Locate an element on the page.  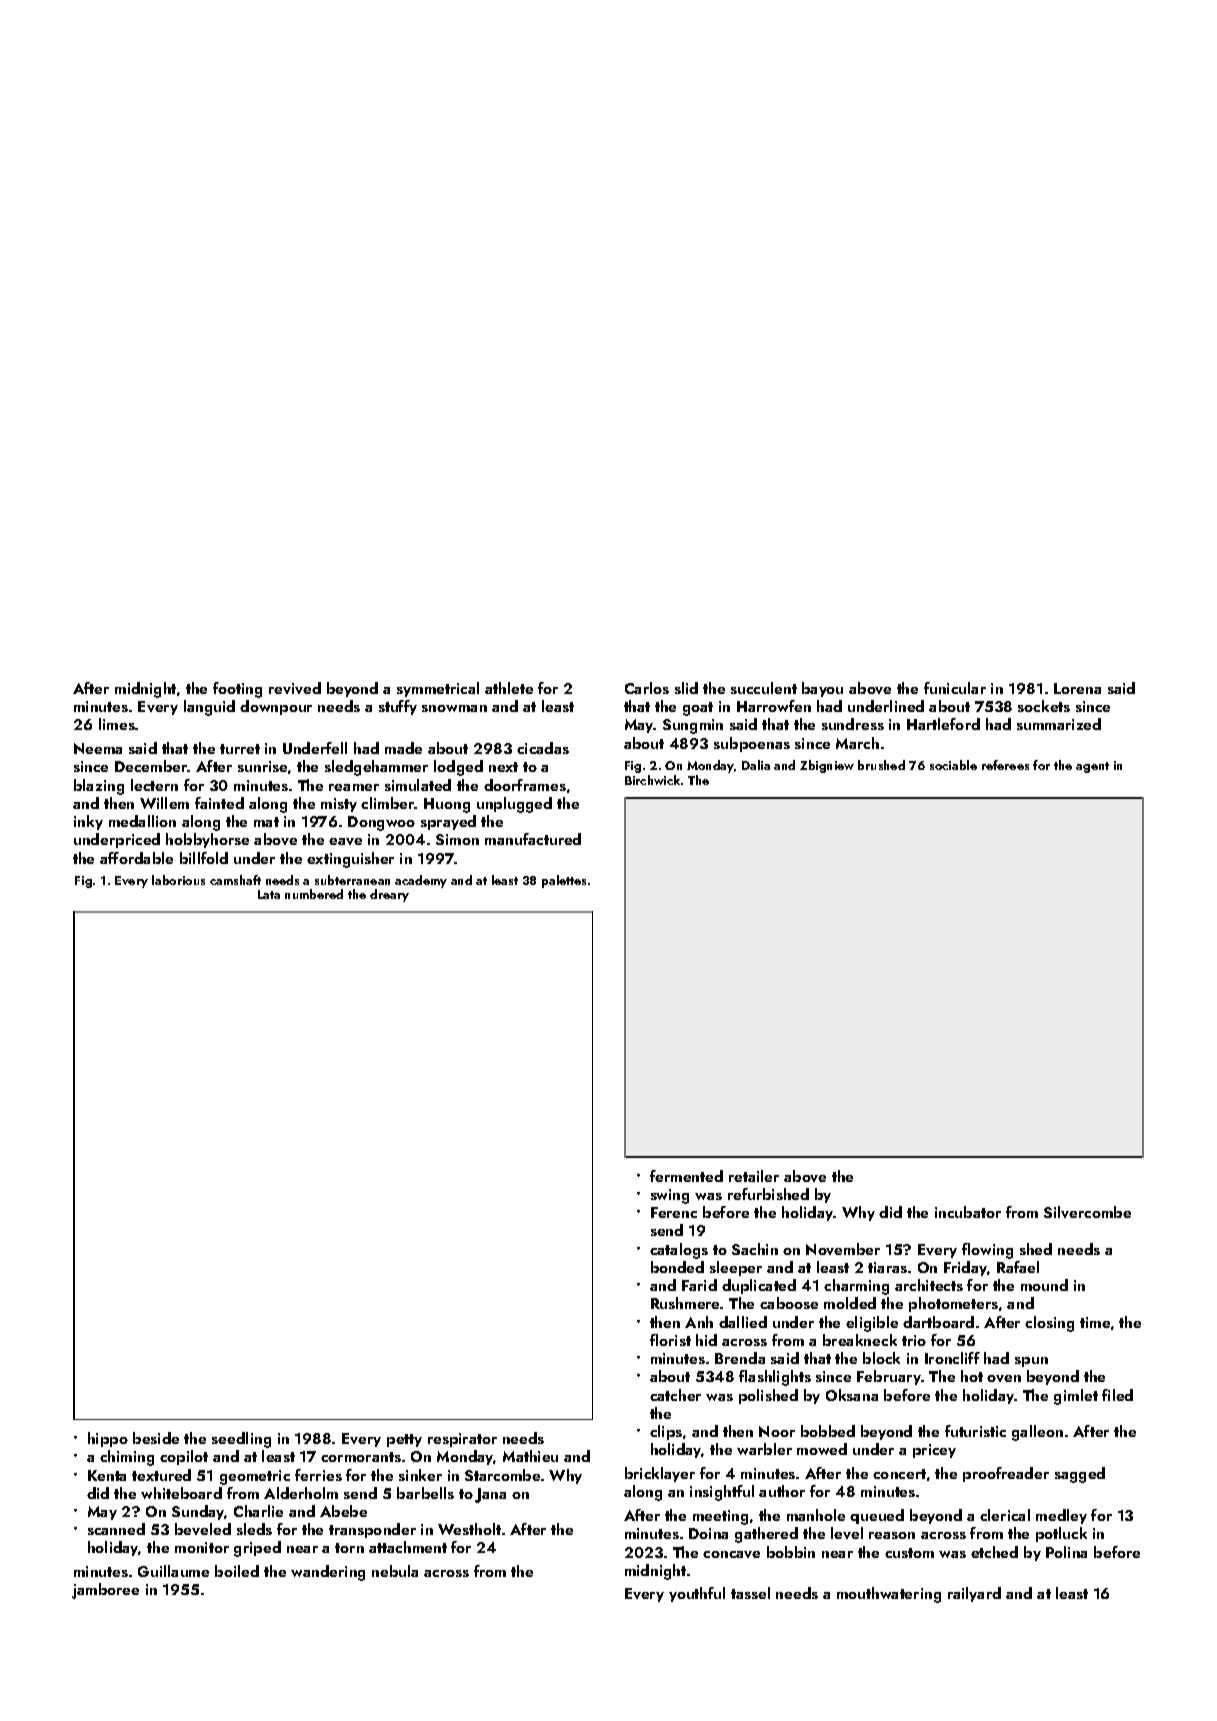
flowing is located at coordinates (987, 1251).
